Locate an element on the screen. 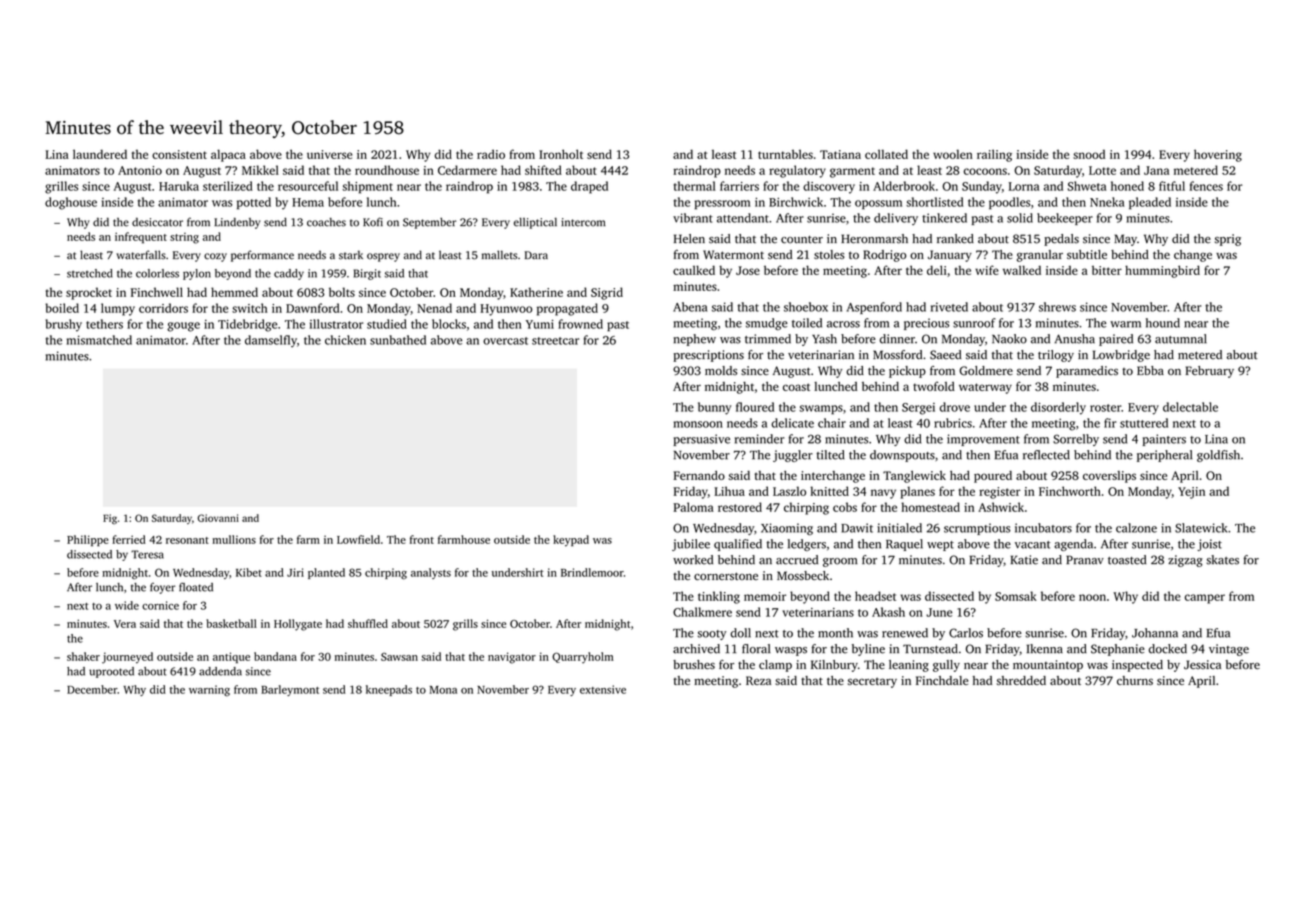 This screenshot has height=924, width=1308. corridors is located at coordinates (163, 308).
